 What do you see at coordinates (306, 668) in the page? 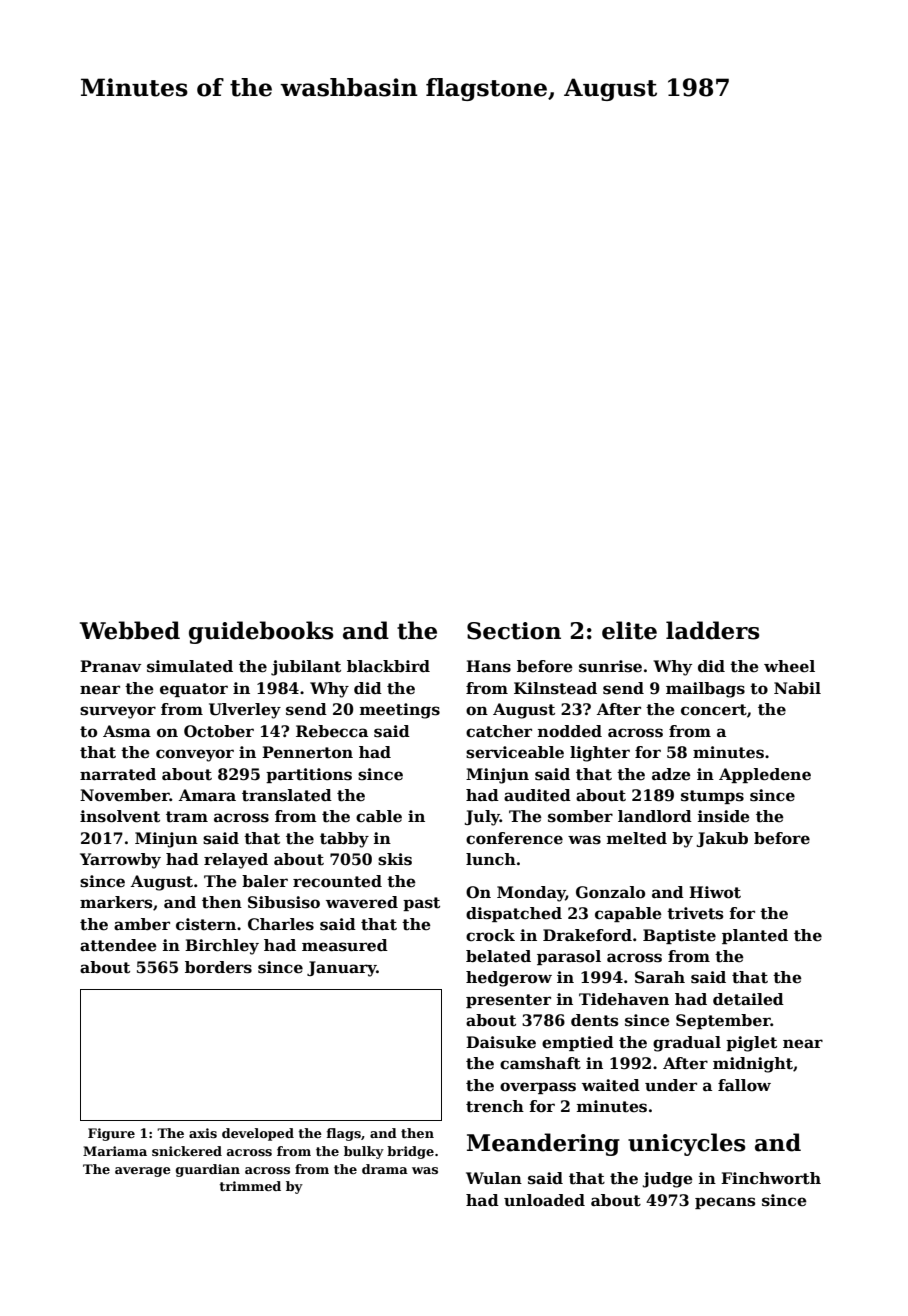
I see `jubilant` at bounding box center [306, 668].
